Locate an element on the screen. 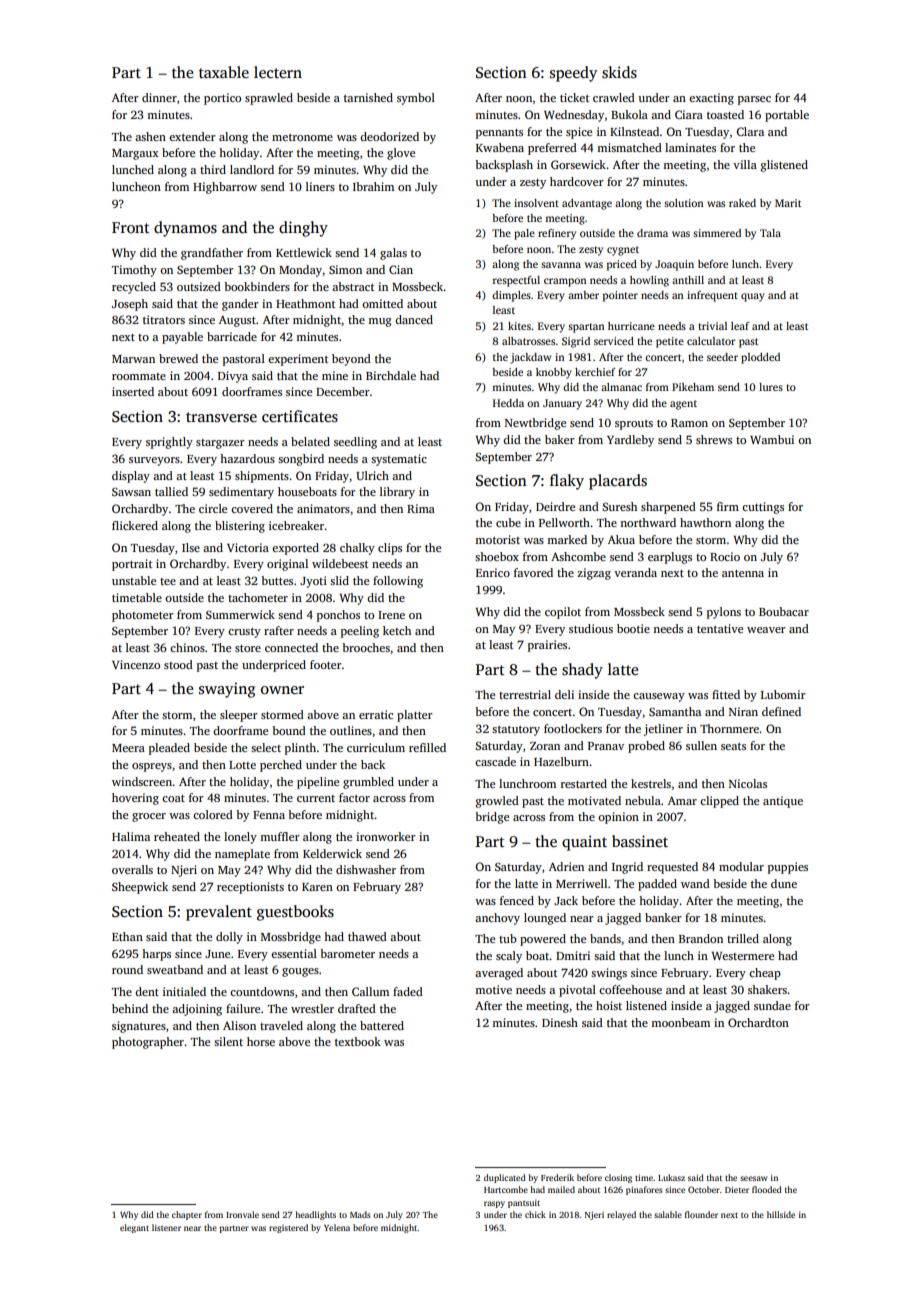  crampon is located at coordinates (565, 282).
